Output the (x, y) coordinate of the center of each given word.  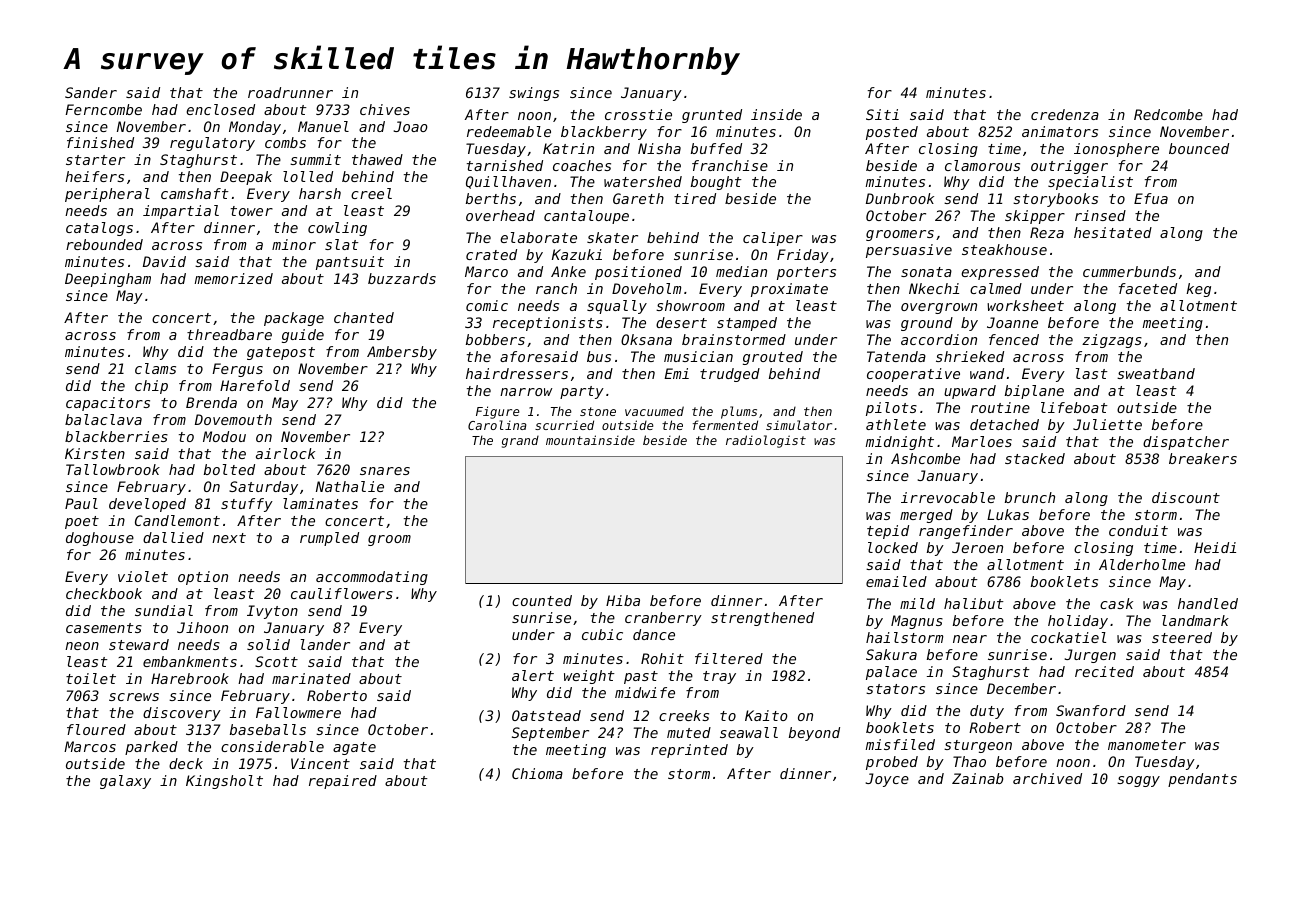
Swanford (1091, 710)
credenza (1065, 114)
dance (654, 634)
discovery (182, 714)
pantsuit (350, 263)
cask (1116, 603)
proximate (789, 290)
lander (325, 644)
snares (385, 471)
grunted (712, 116)
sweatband (1156, 373)
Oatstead (546, 715)
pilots (891, 409)
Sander (91, 92)
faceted (1148, 288)
